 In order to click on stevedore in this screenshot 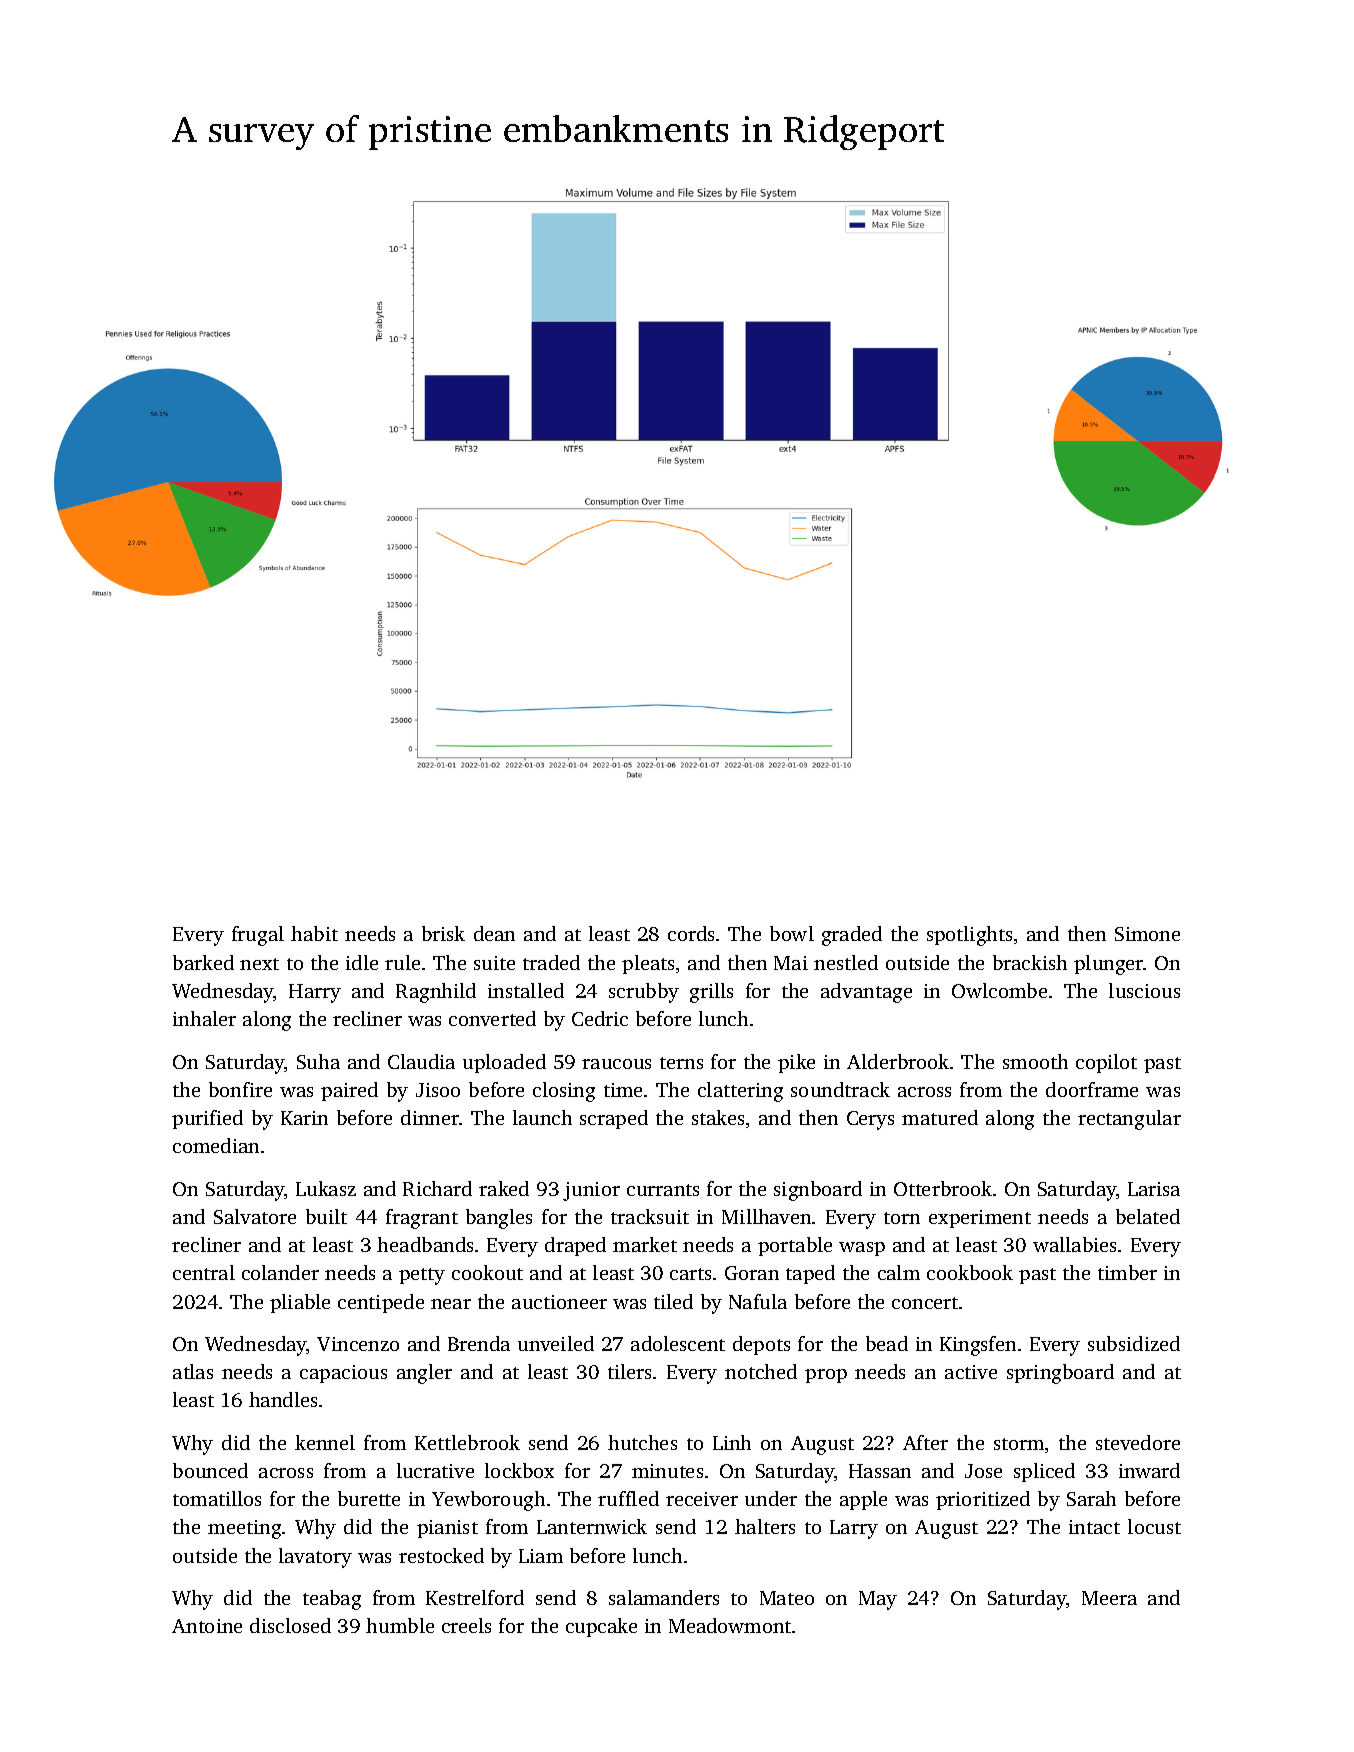, I will do `click(1138, 1442)`.
